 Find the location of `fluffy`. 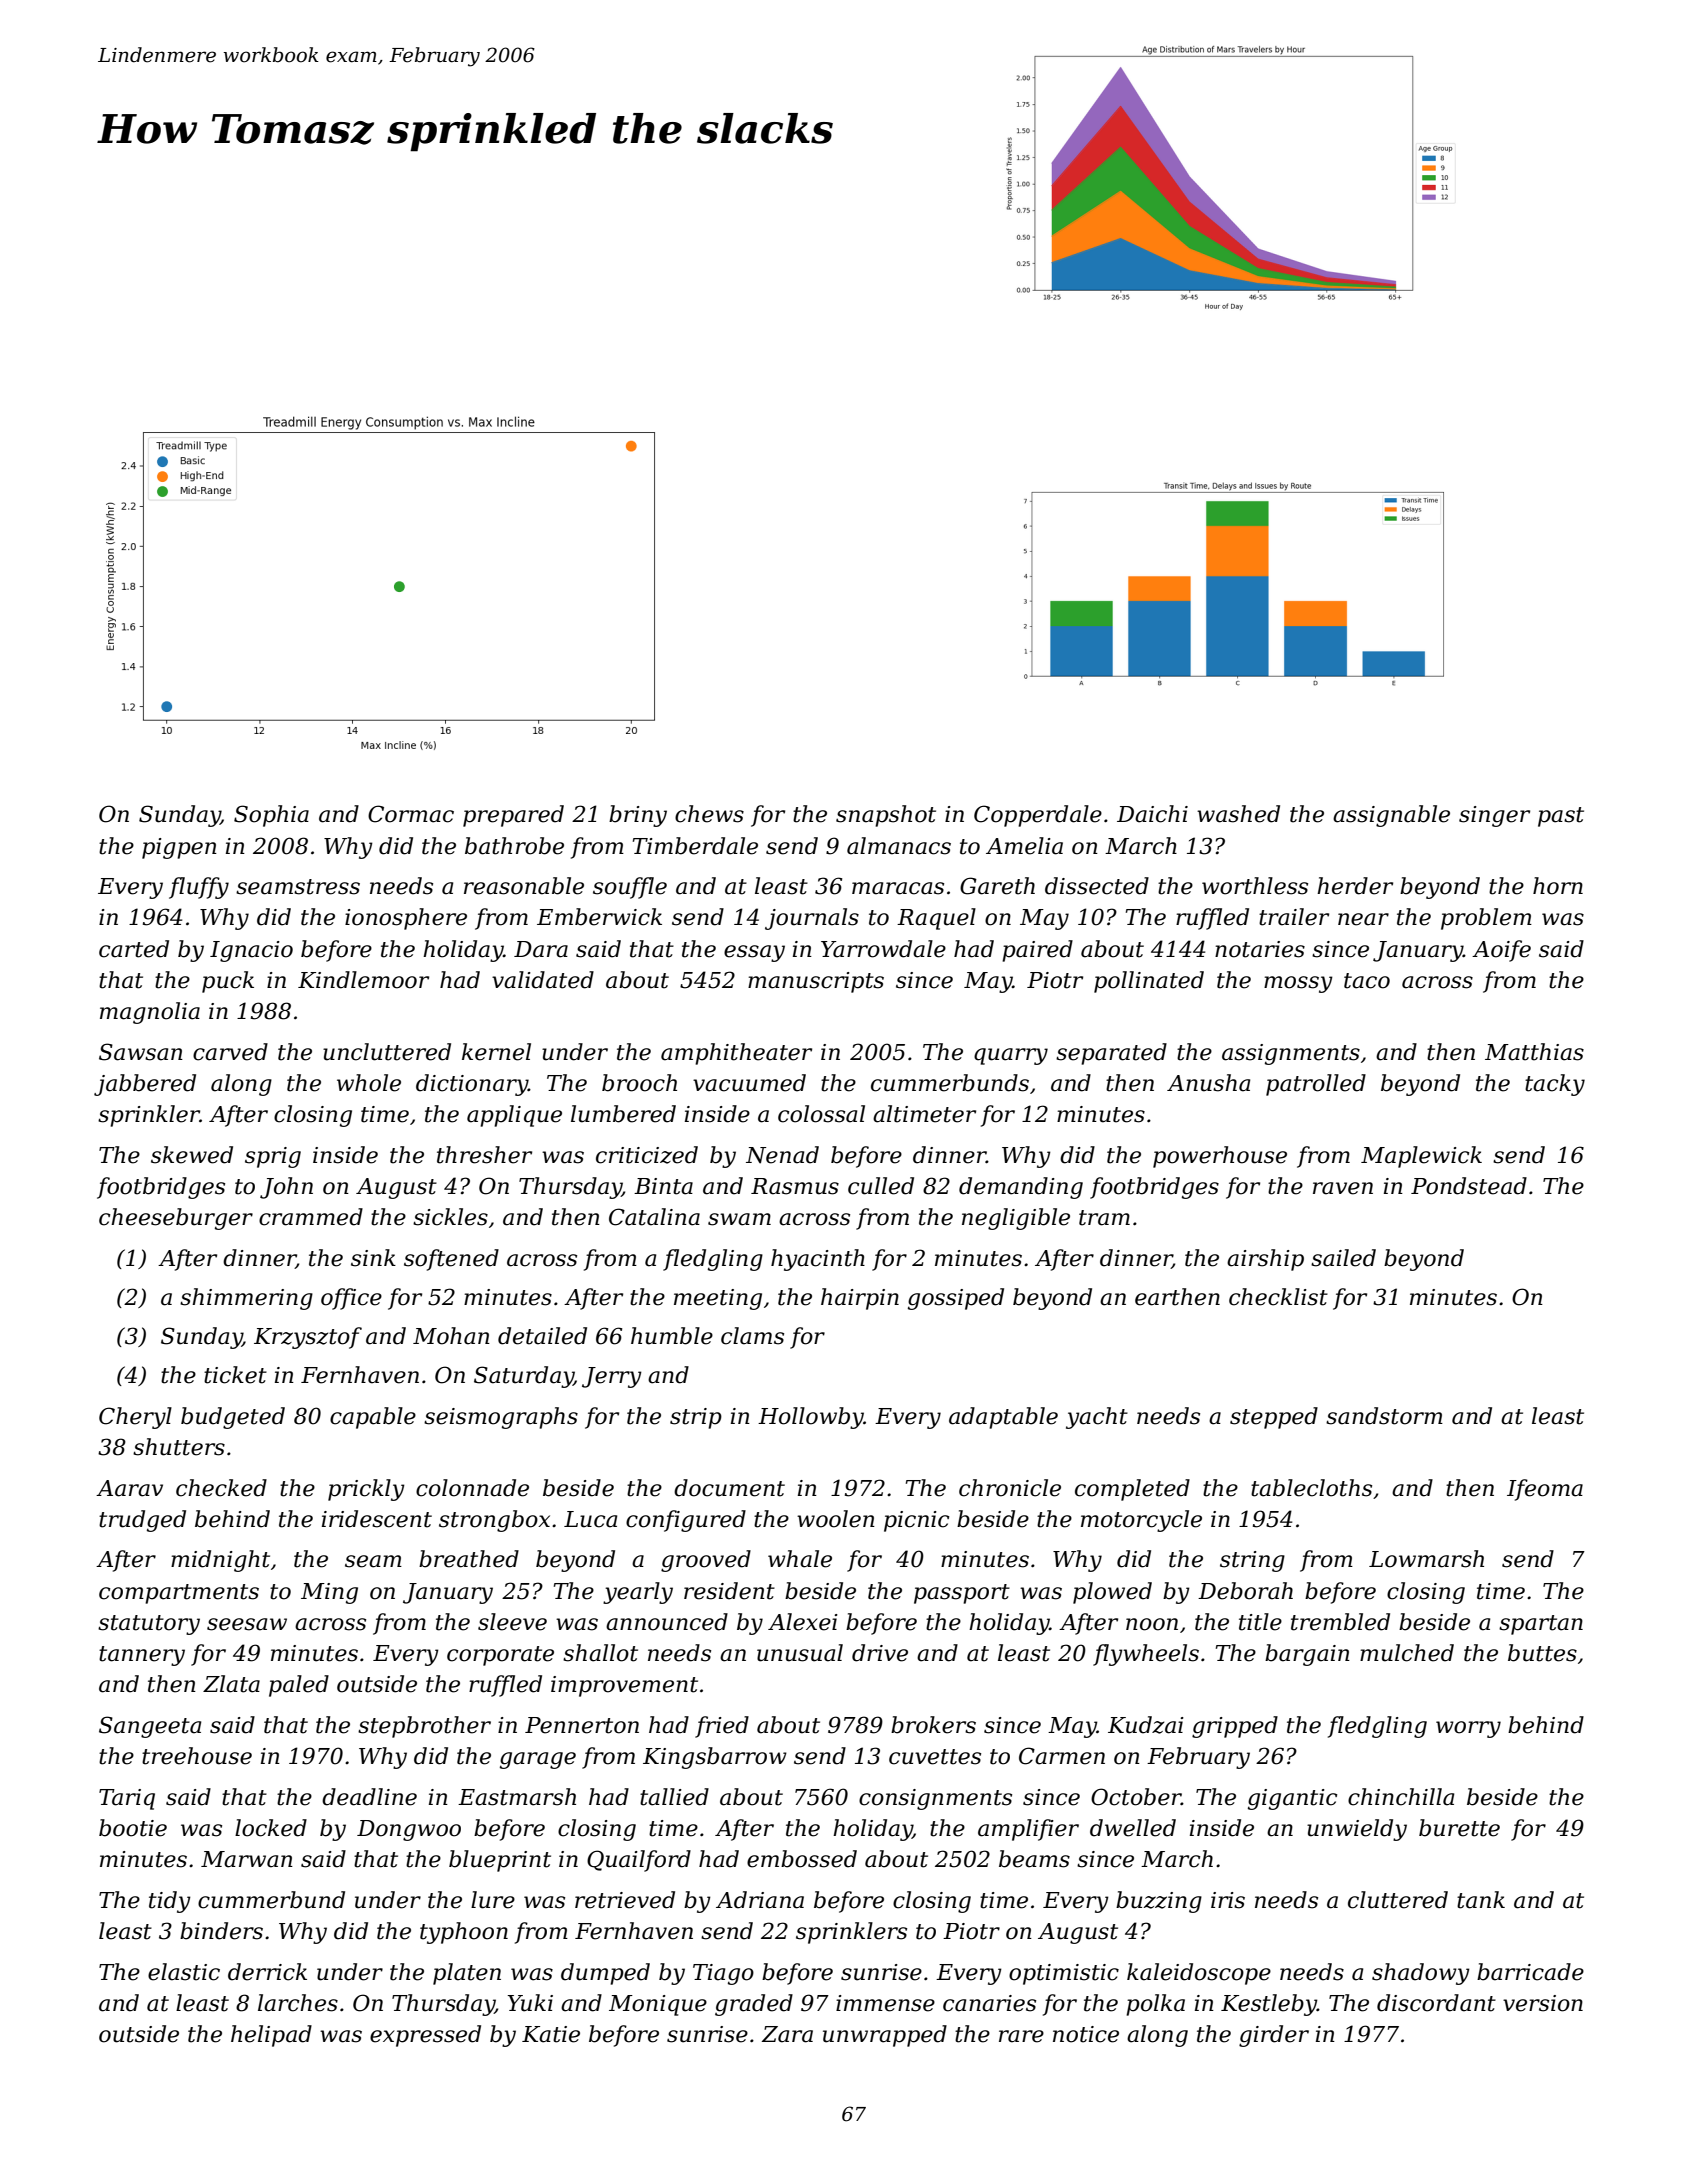

fluffy is located at coordinates (199, 888).
